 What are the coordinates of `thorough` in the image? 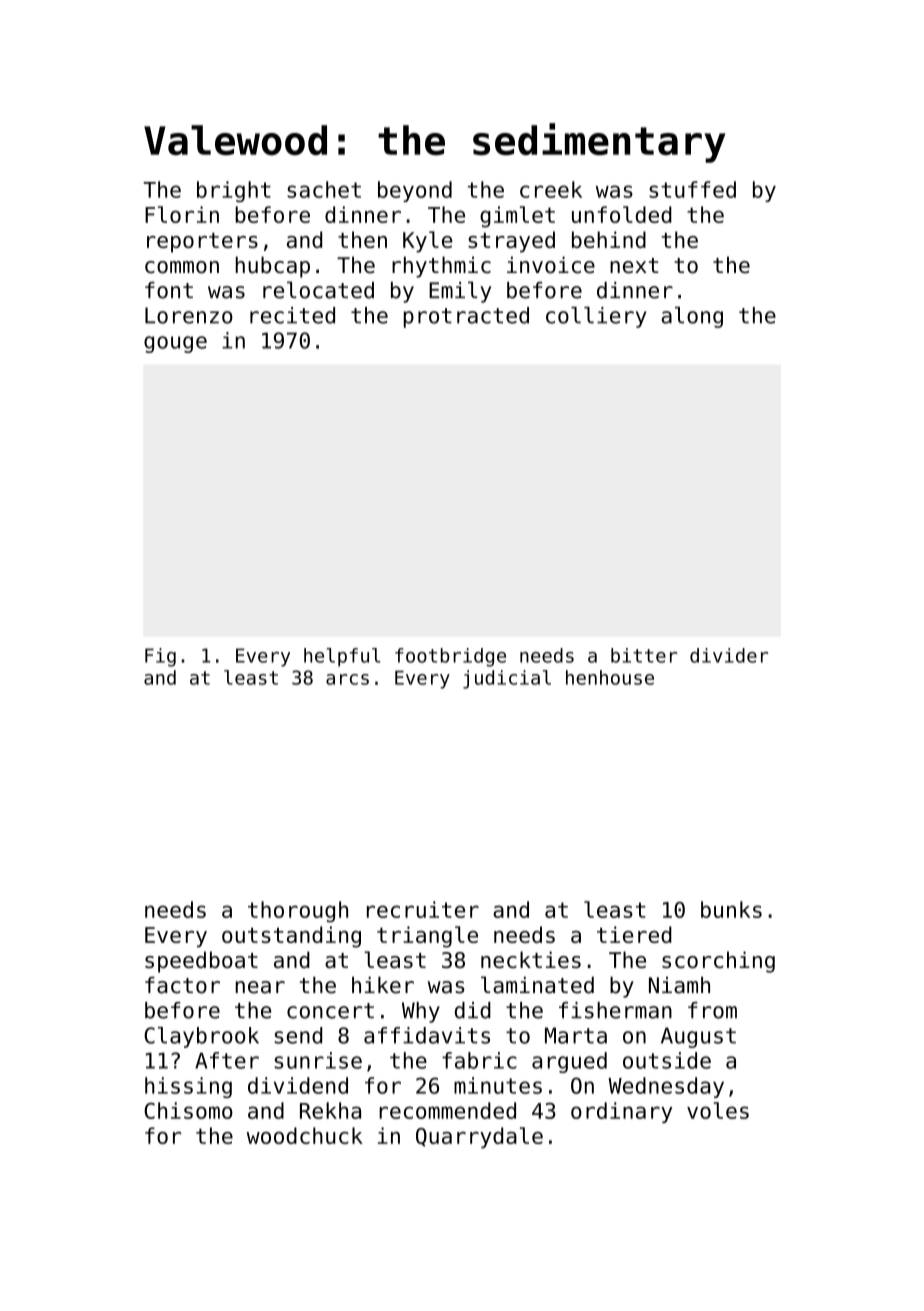 It's located at (298, 912).
